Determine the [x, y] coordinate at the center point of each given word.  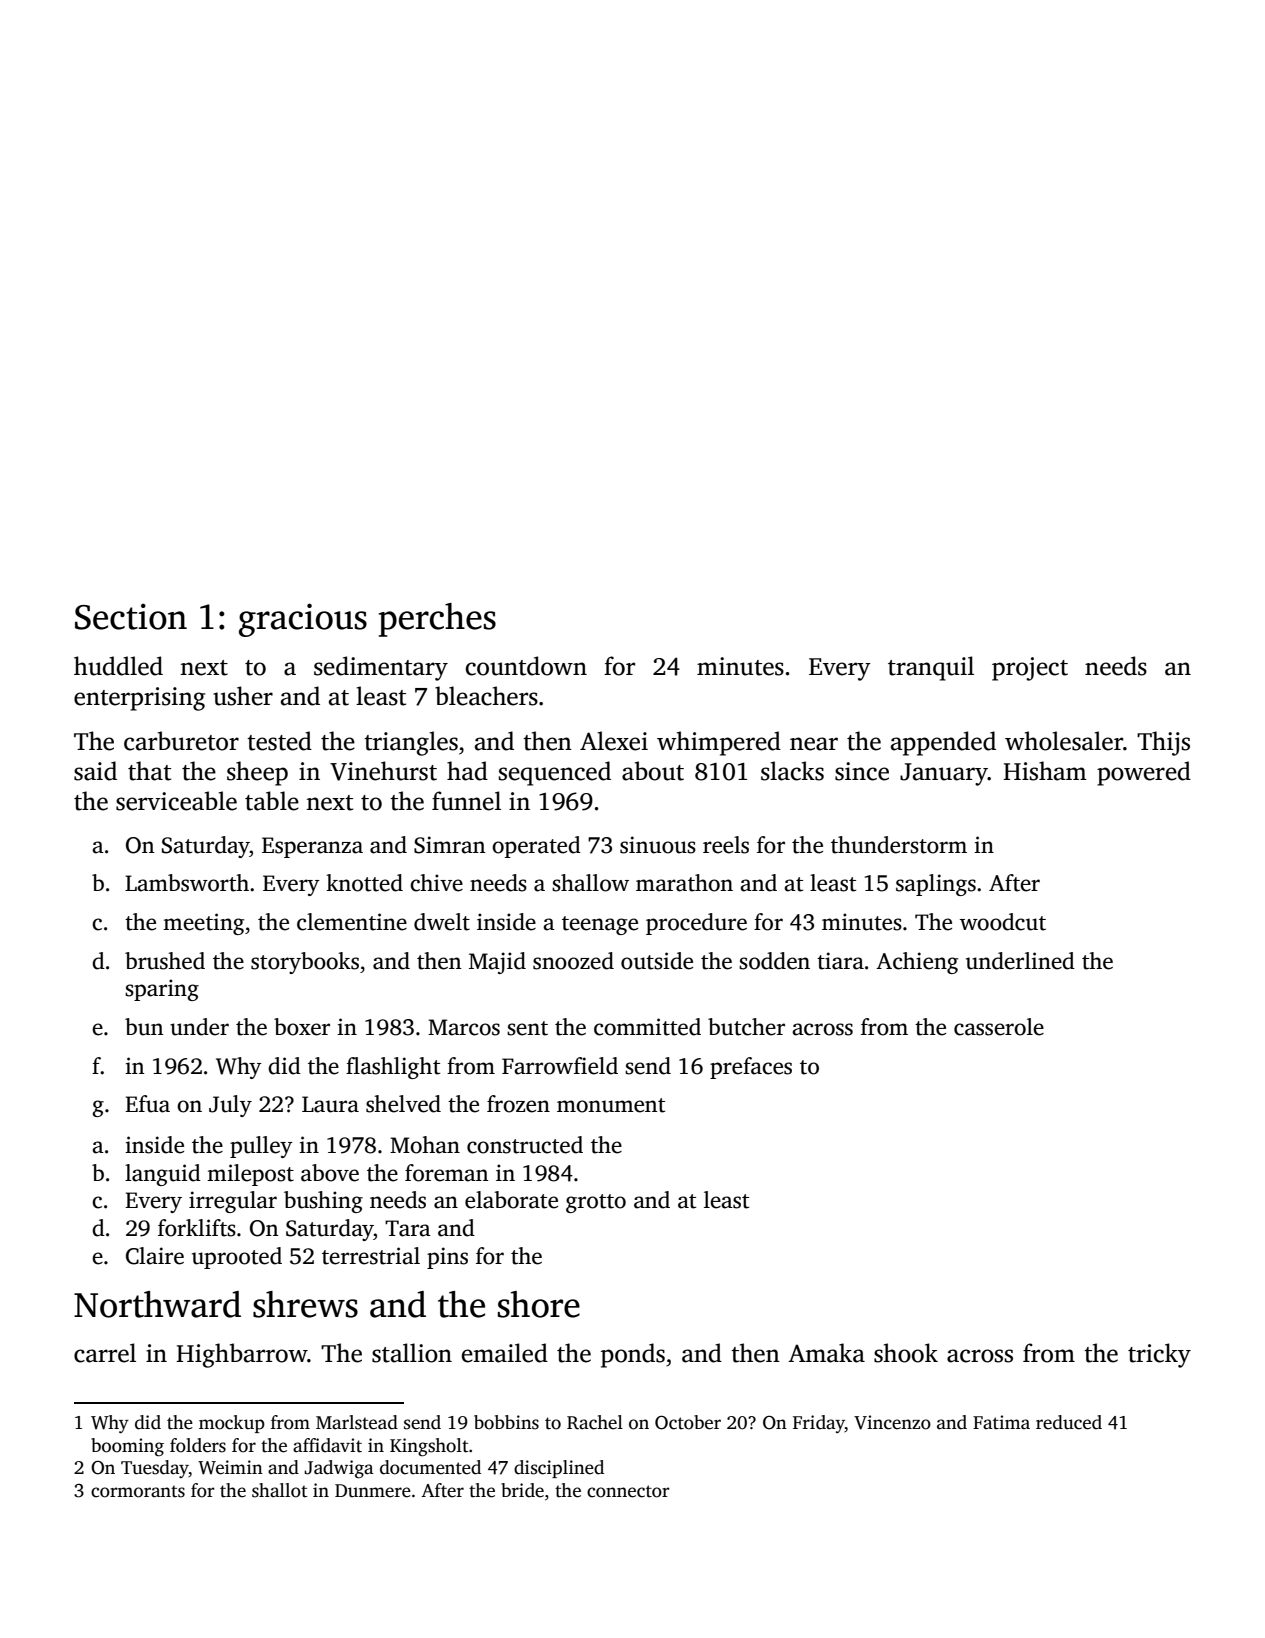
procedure [696, 924]
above [330, 1173]
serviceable [176, 801]
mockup [232, 1424]
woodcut [1003, 922]
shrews [305, 1304]
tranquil [931, 668]
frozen [518, 1104]
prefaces [751, 1068]
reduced [1069, 1422]
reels [726, 845]
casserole [999, 1027]
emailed [505, 1353]
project [1030, 669]
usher [243, 696]
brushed [165, 961]
